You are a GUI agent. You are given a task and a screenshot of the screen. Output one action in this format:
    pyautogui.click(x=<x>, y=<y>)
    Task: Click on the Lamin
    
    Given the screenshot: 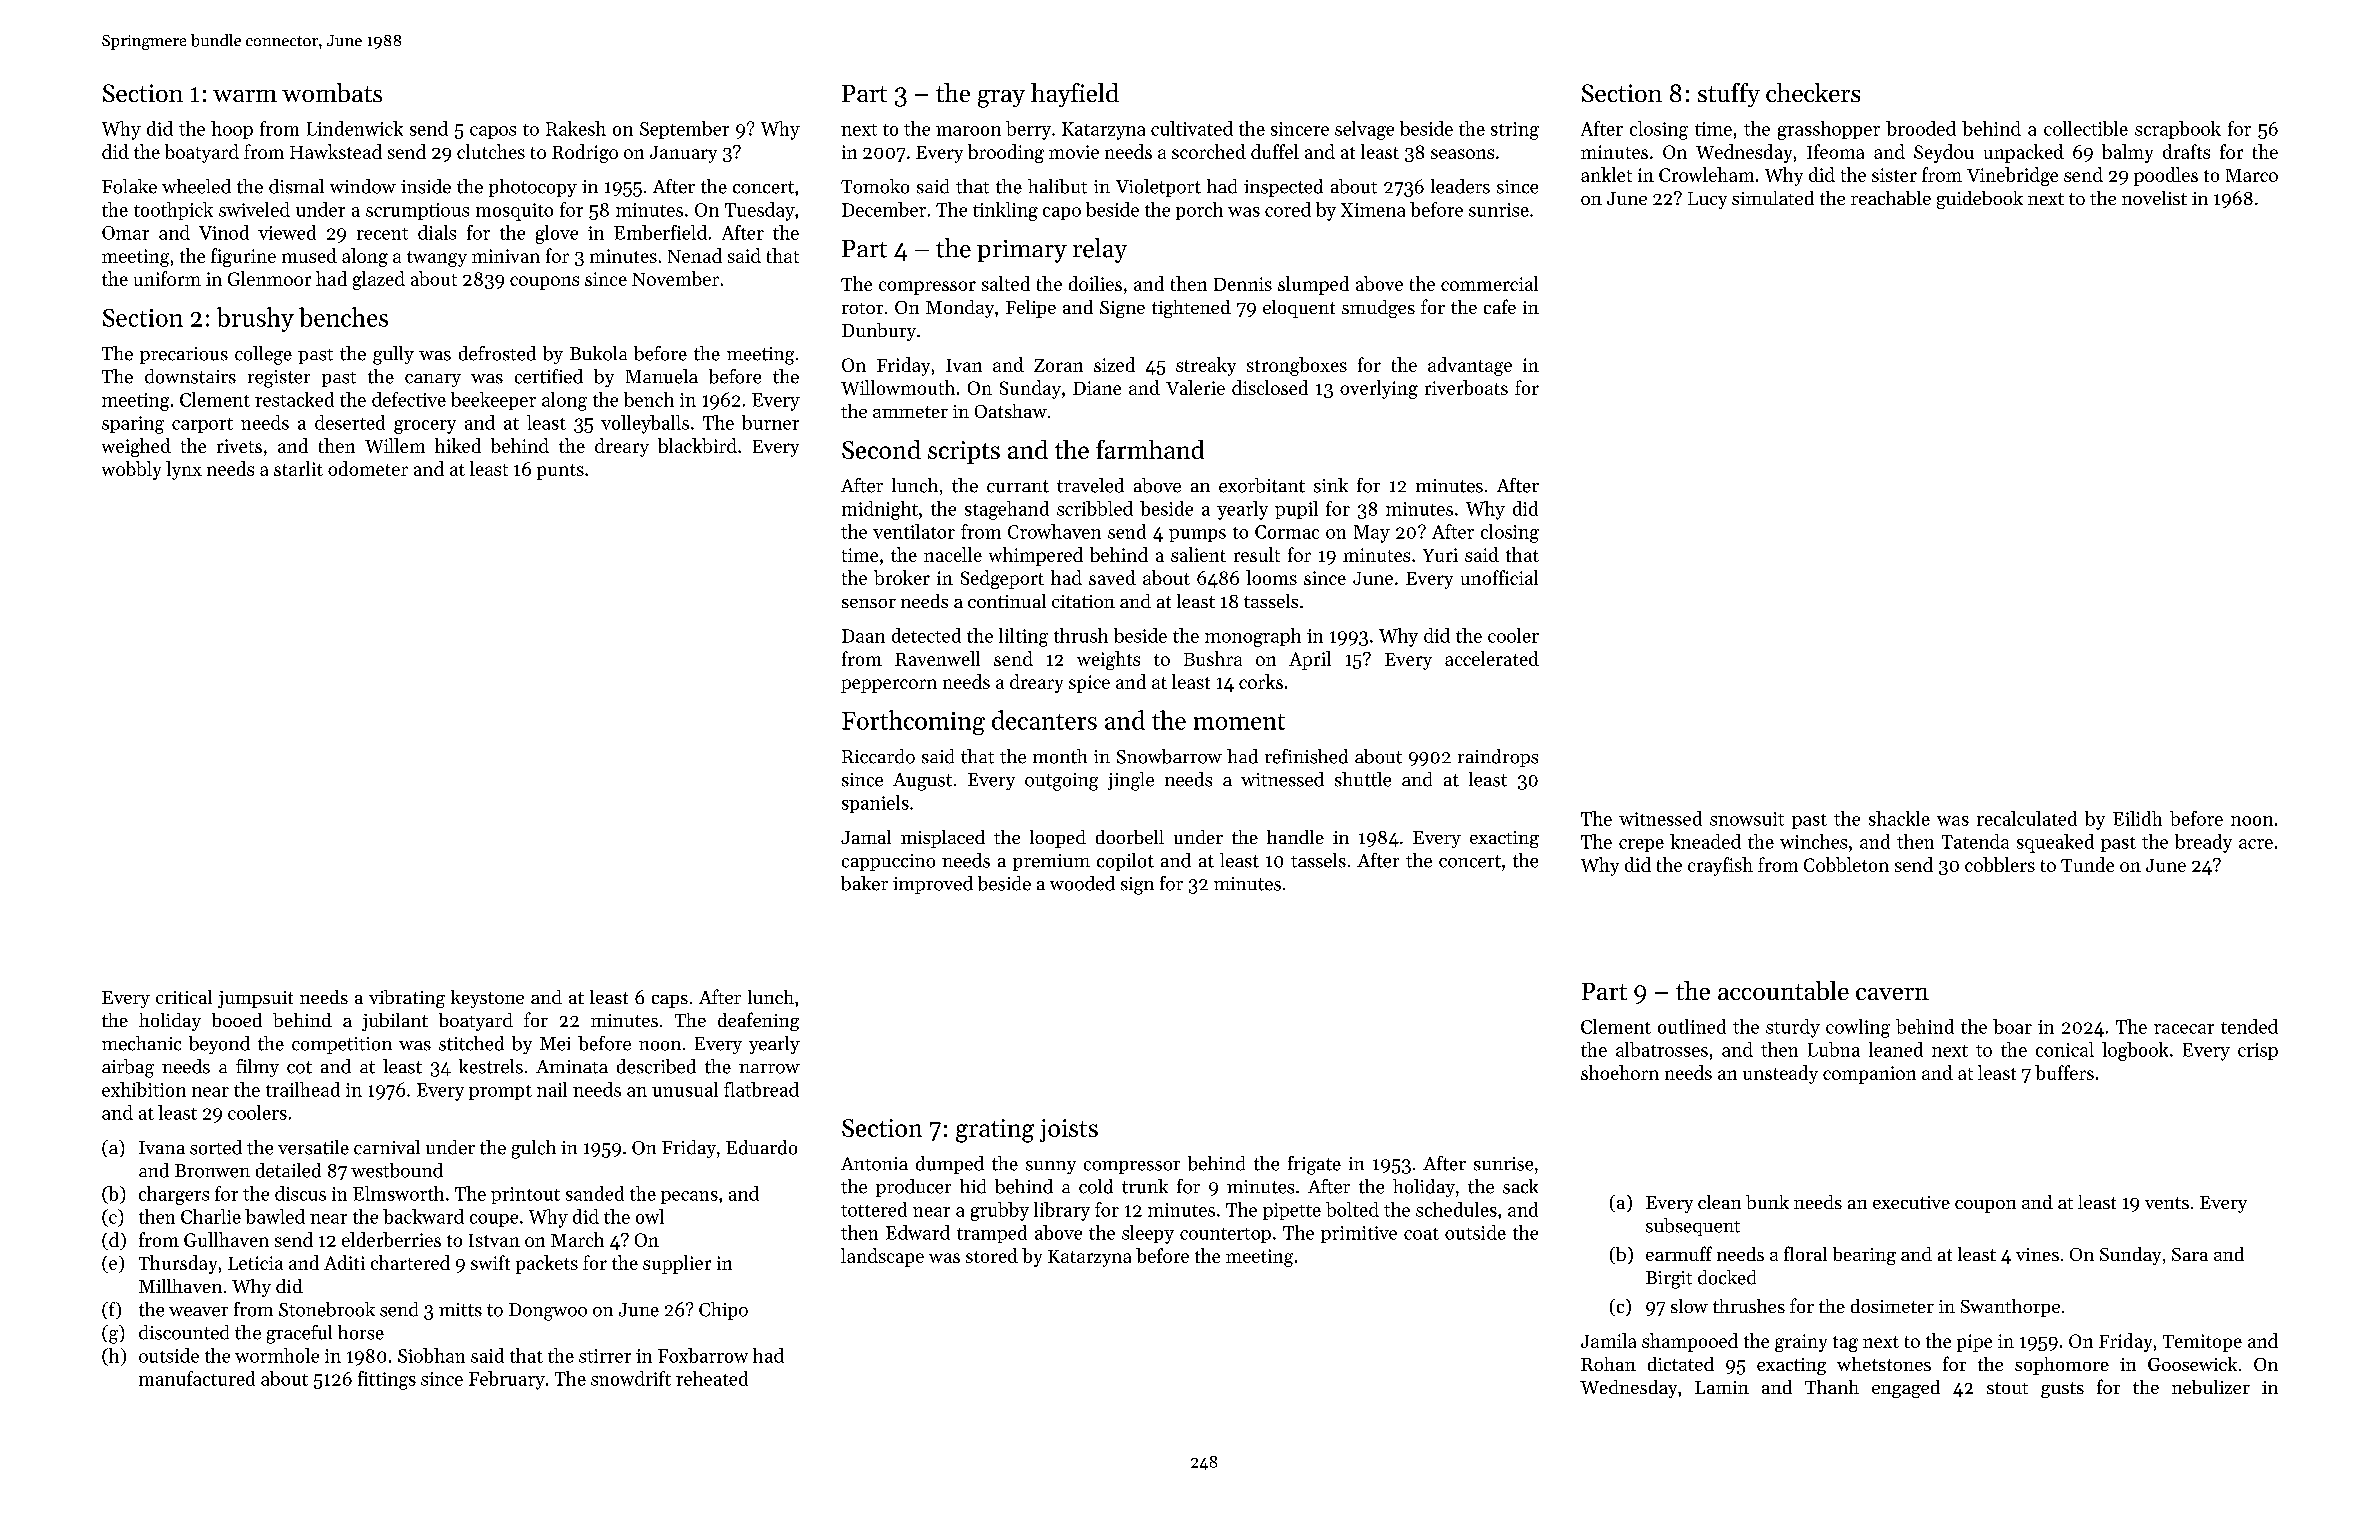 What is the action you would take?
    pyautogui.click(x=1722, y=1387)
